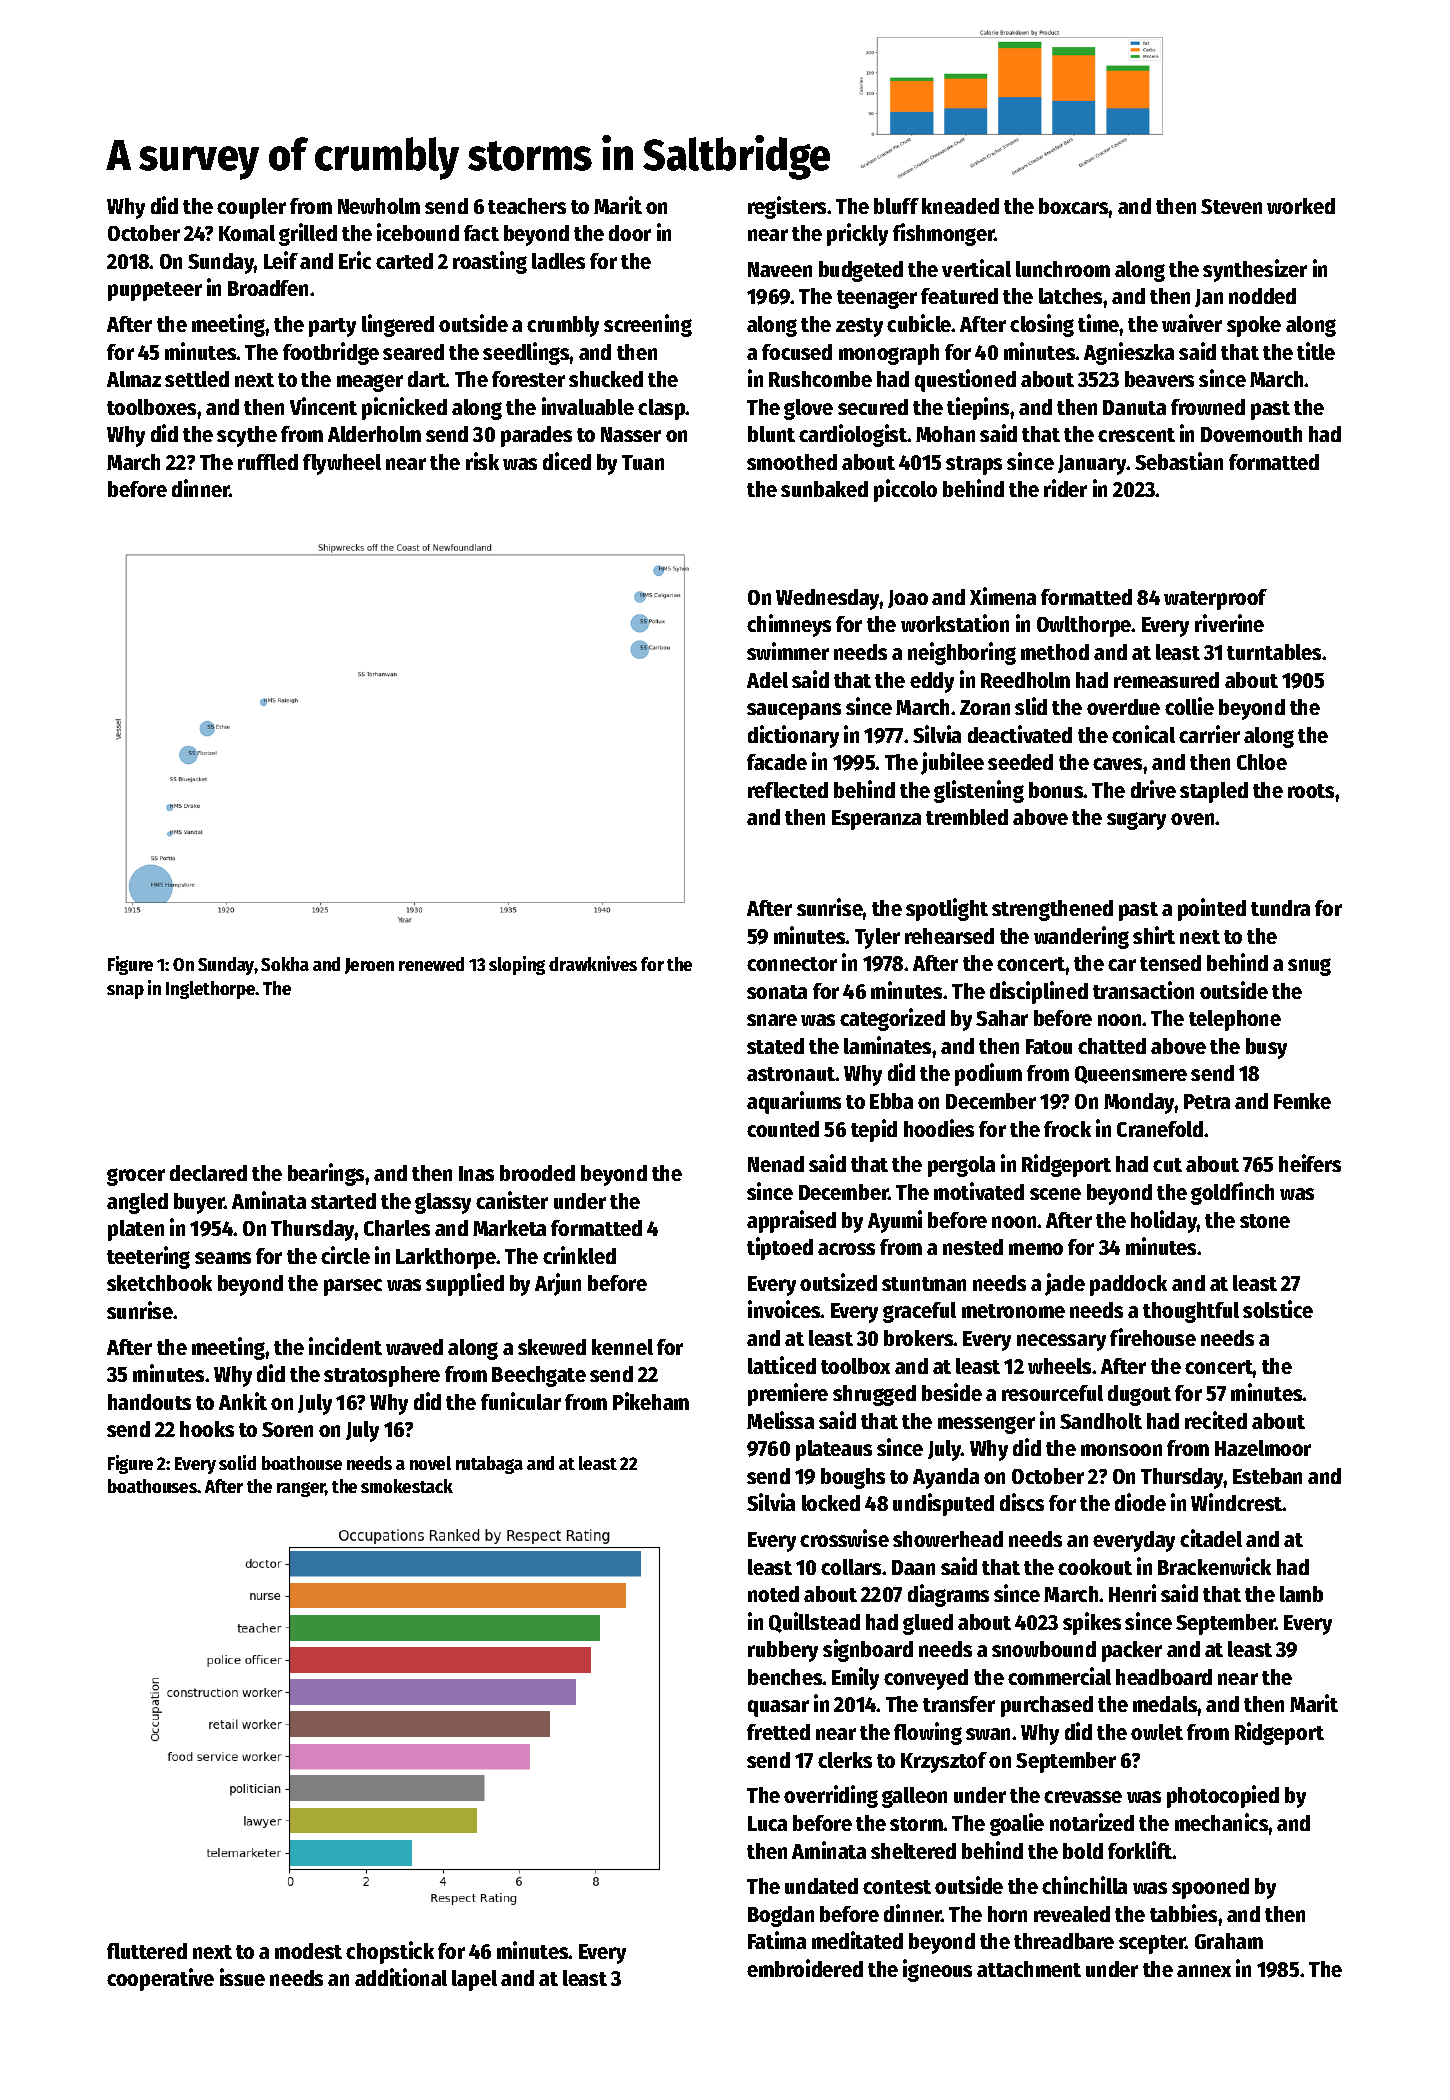  What do you see at coordinates (301, 1489) in the page?
I see `ranger` at bounding box center [301, 1489].
